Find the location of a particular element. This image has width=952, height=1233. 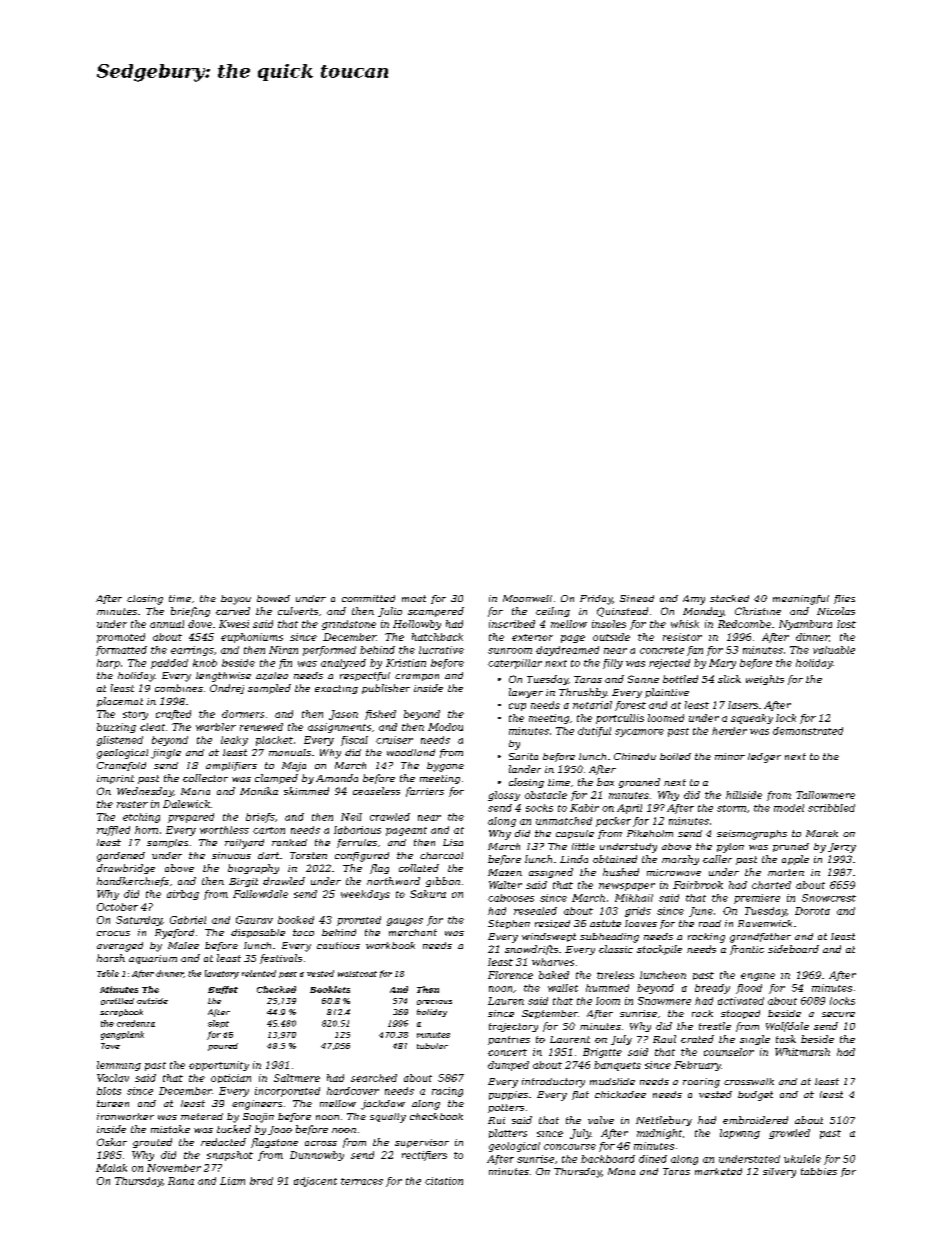

bred is located at coordinates (261, 1181).
